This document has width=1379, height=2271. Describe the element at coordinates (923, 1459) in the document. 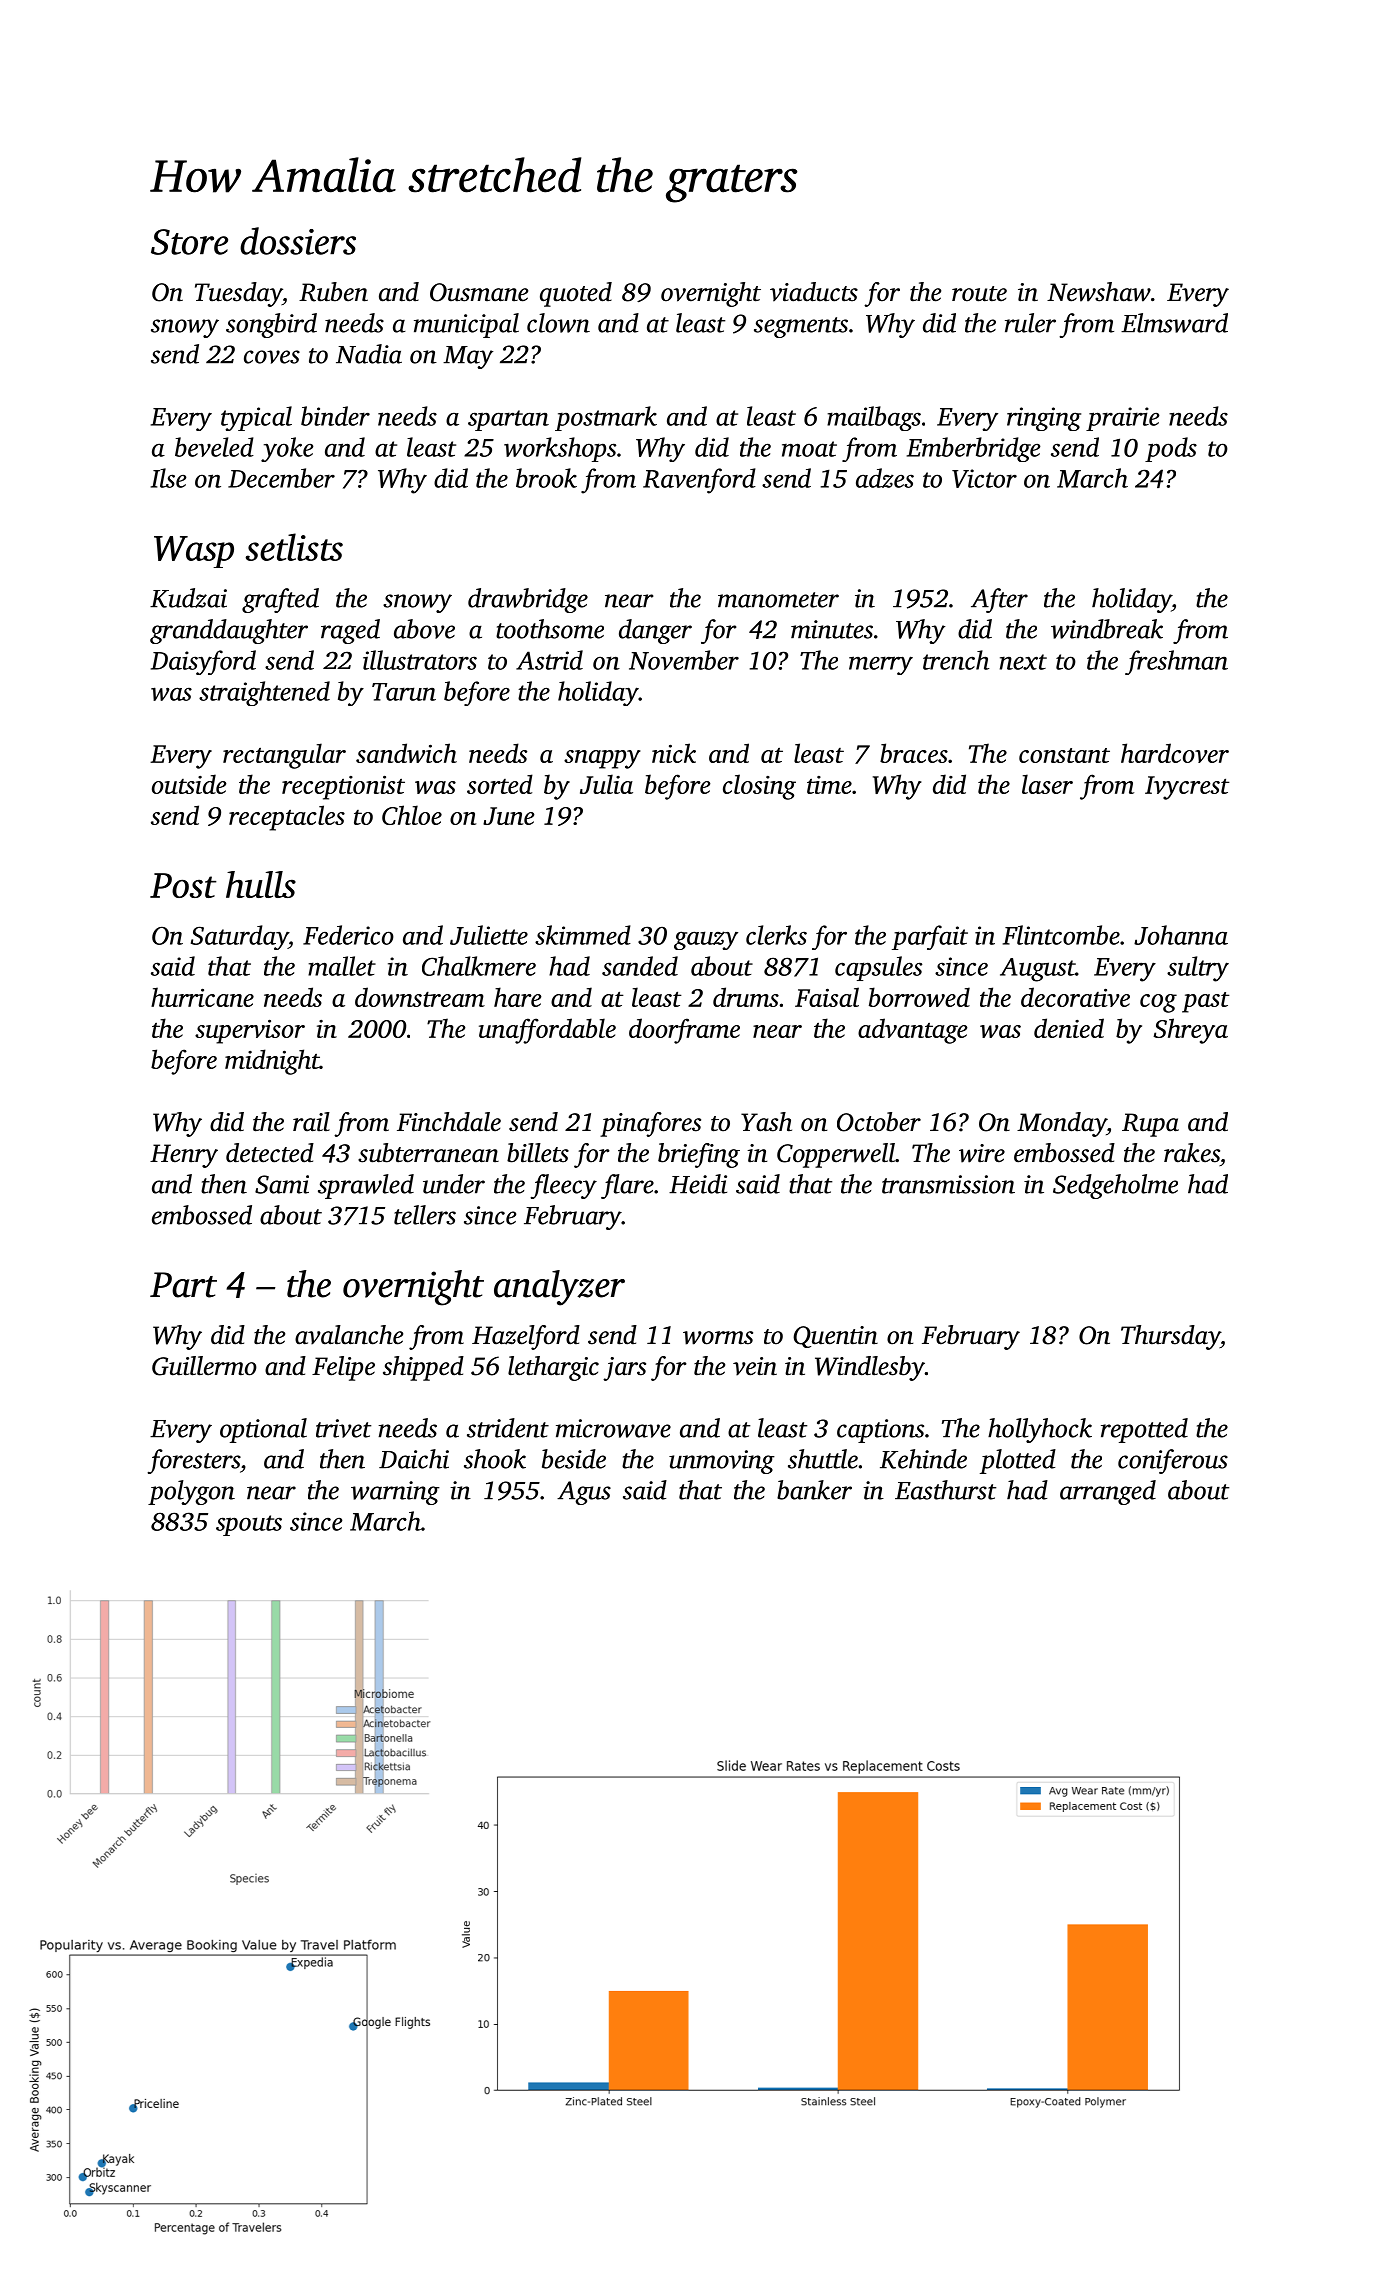

I see `Kehinde` at that location.
